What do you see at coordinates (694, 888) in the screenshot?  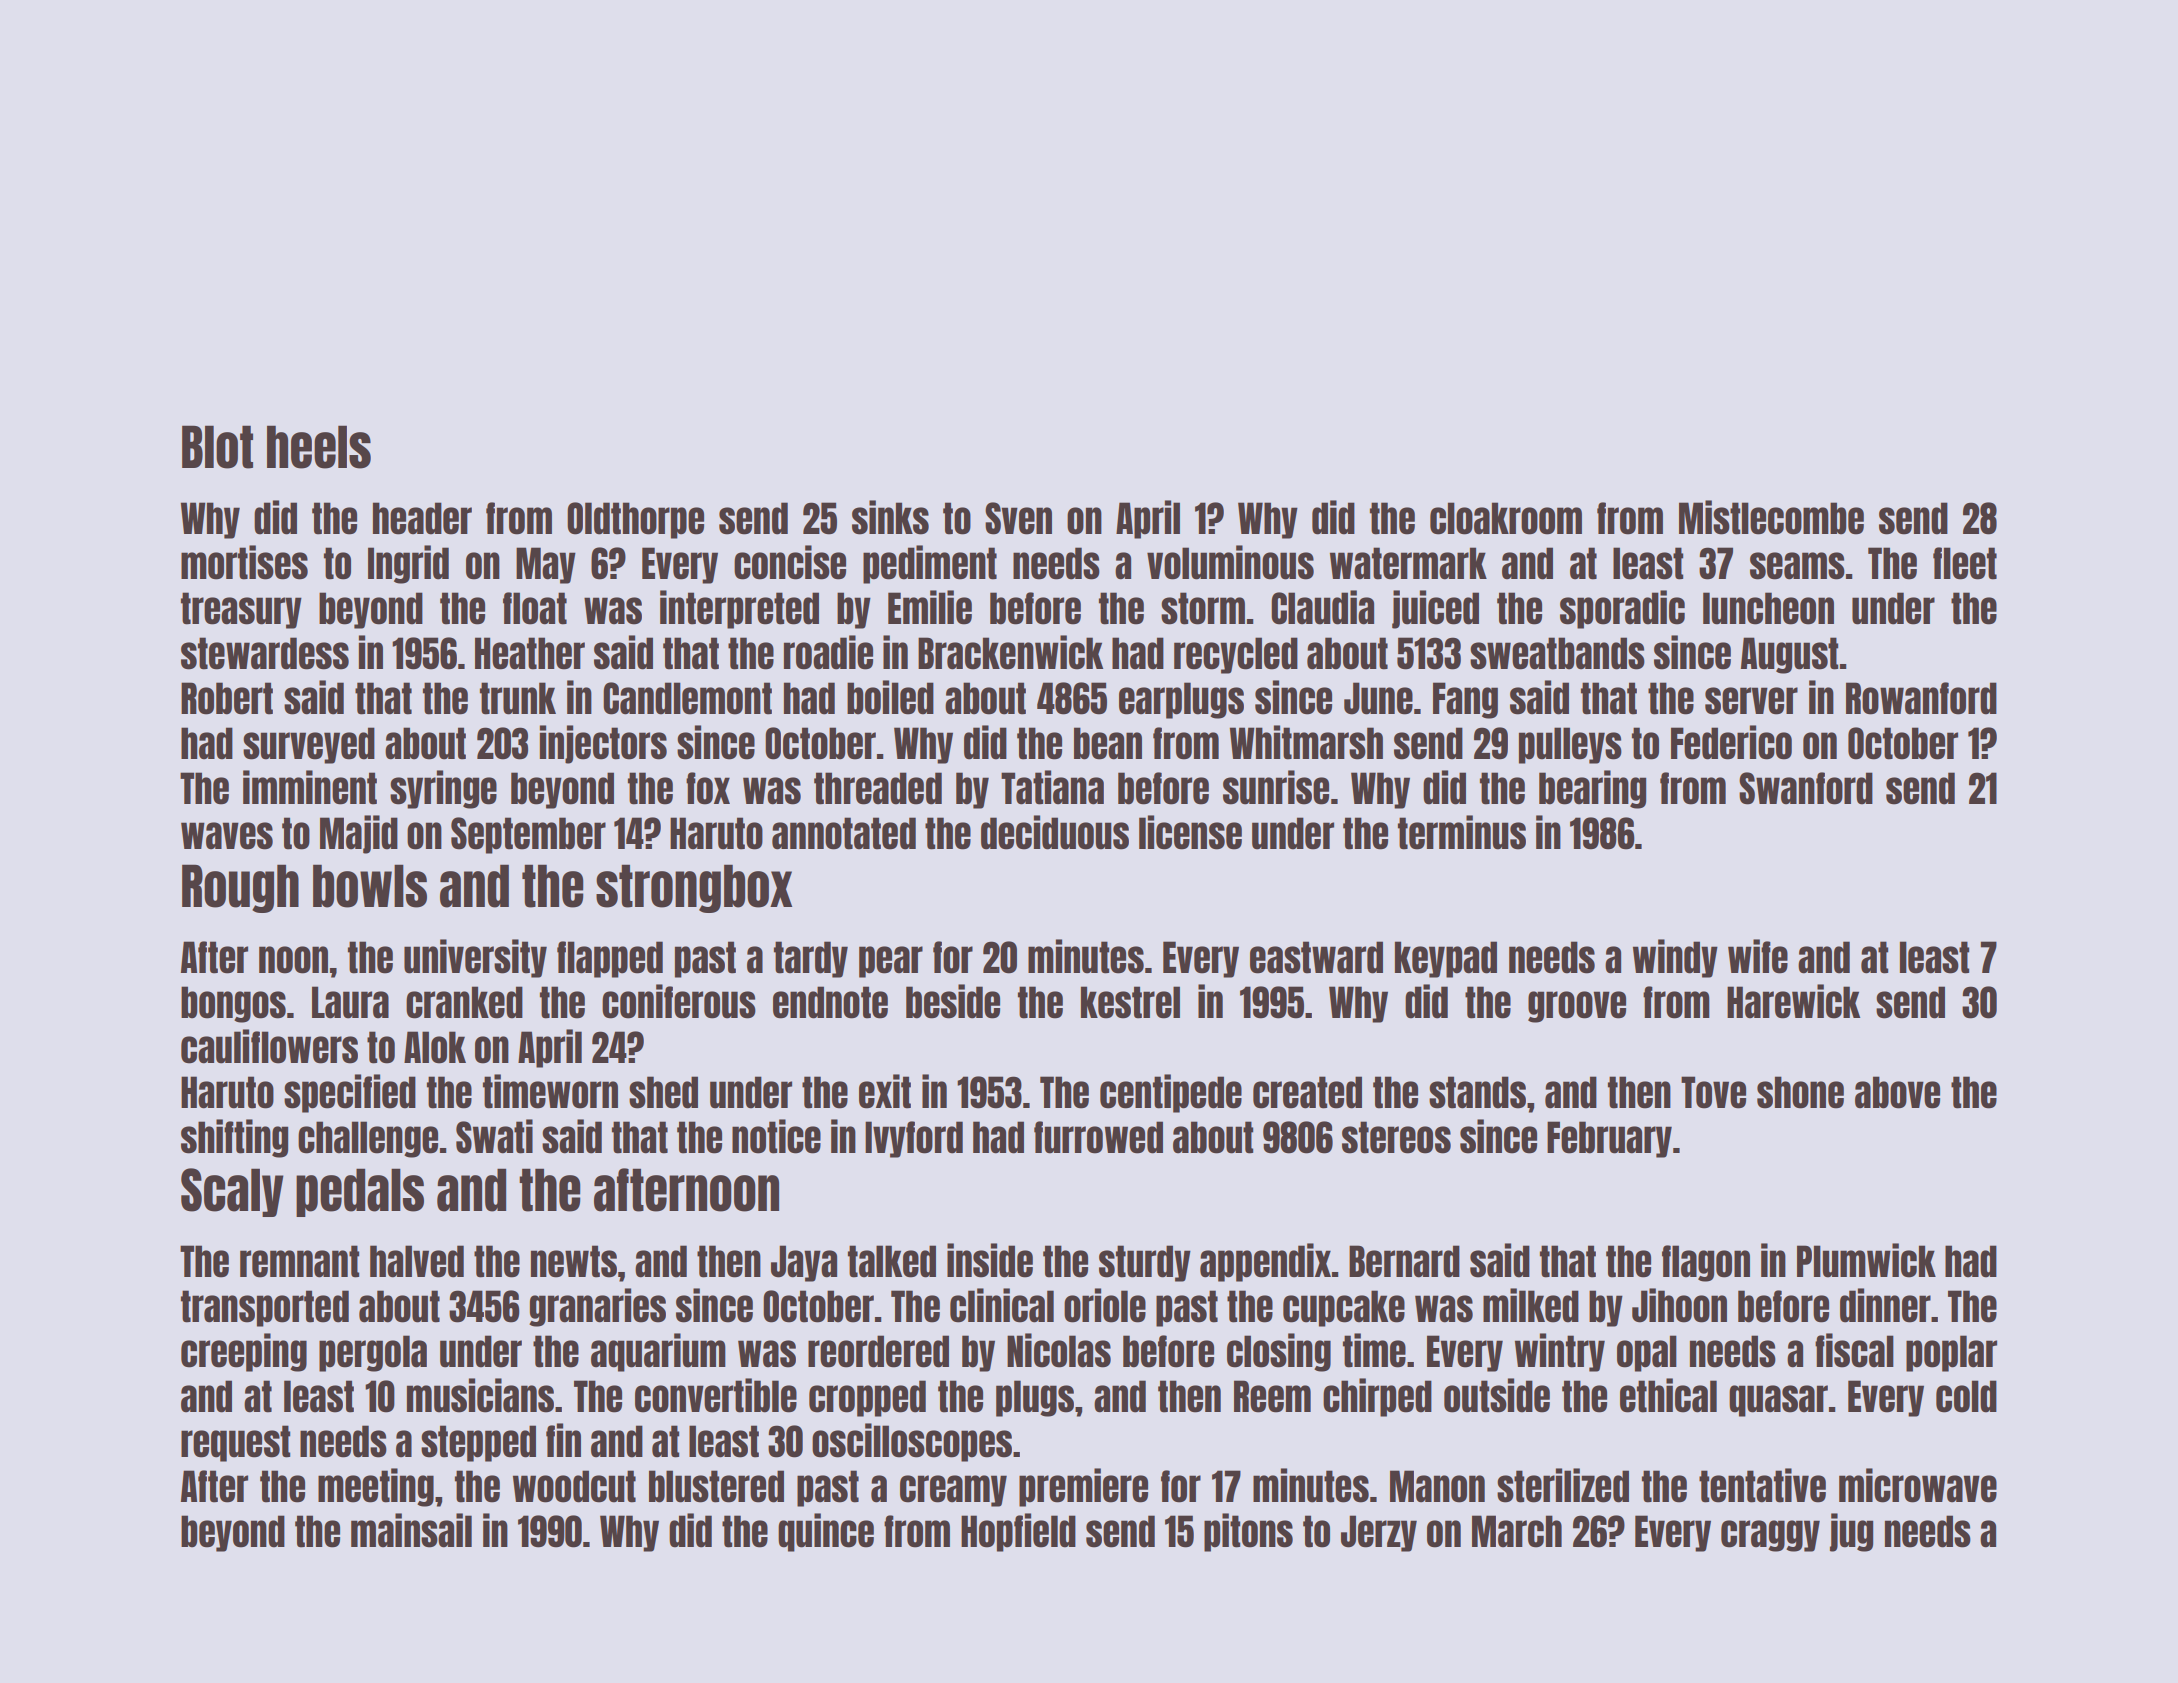 I see `strongbox` at bounding box center [694, 888].
